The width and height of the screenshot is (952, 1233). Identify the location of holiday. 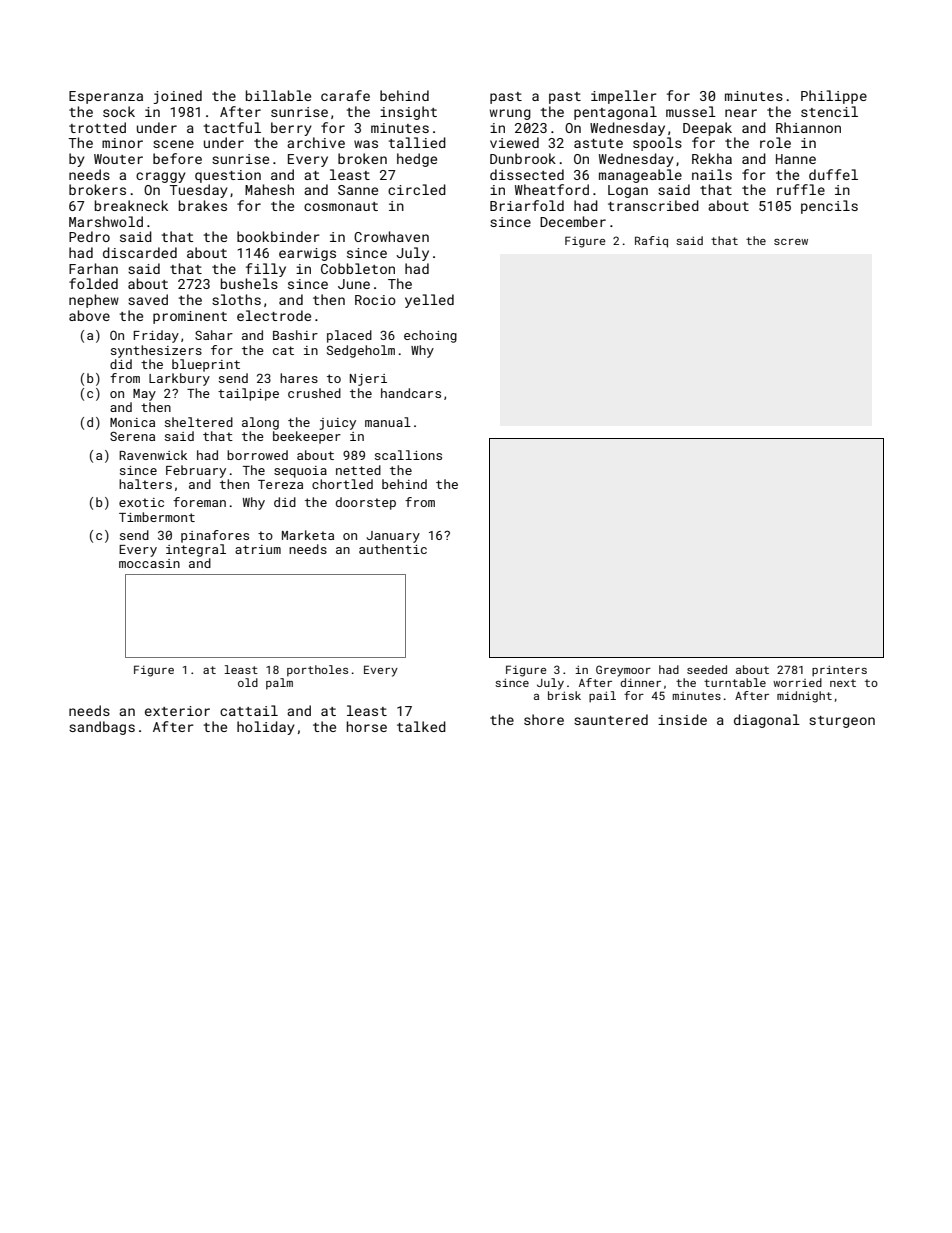
(266, 728).
